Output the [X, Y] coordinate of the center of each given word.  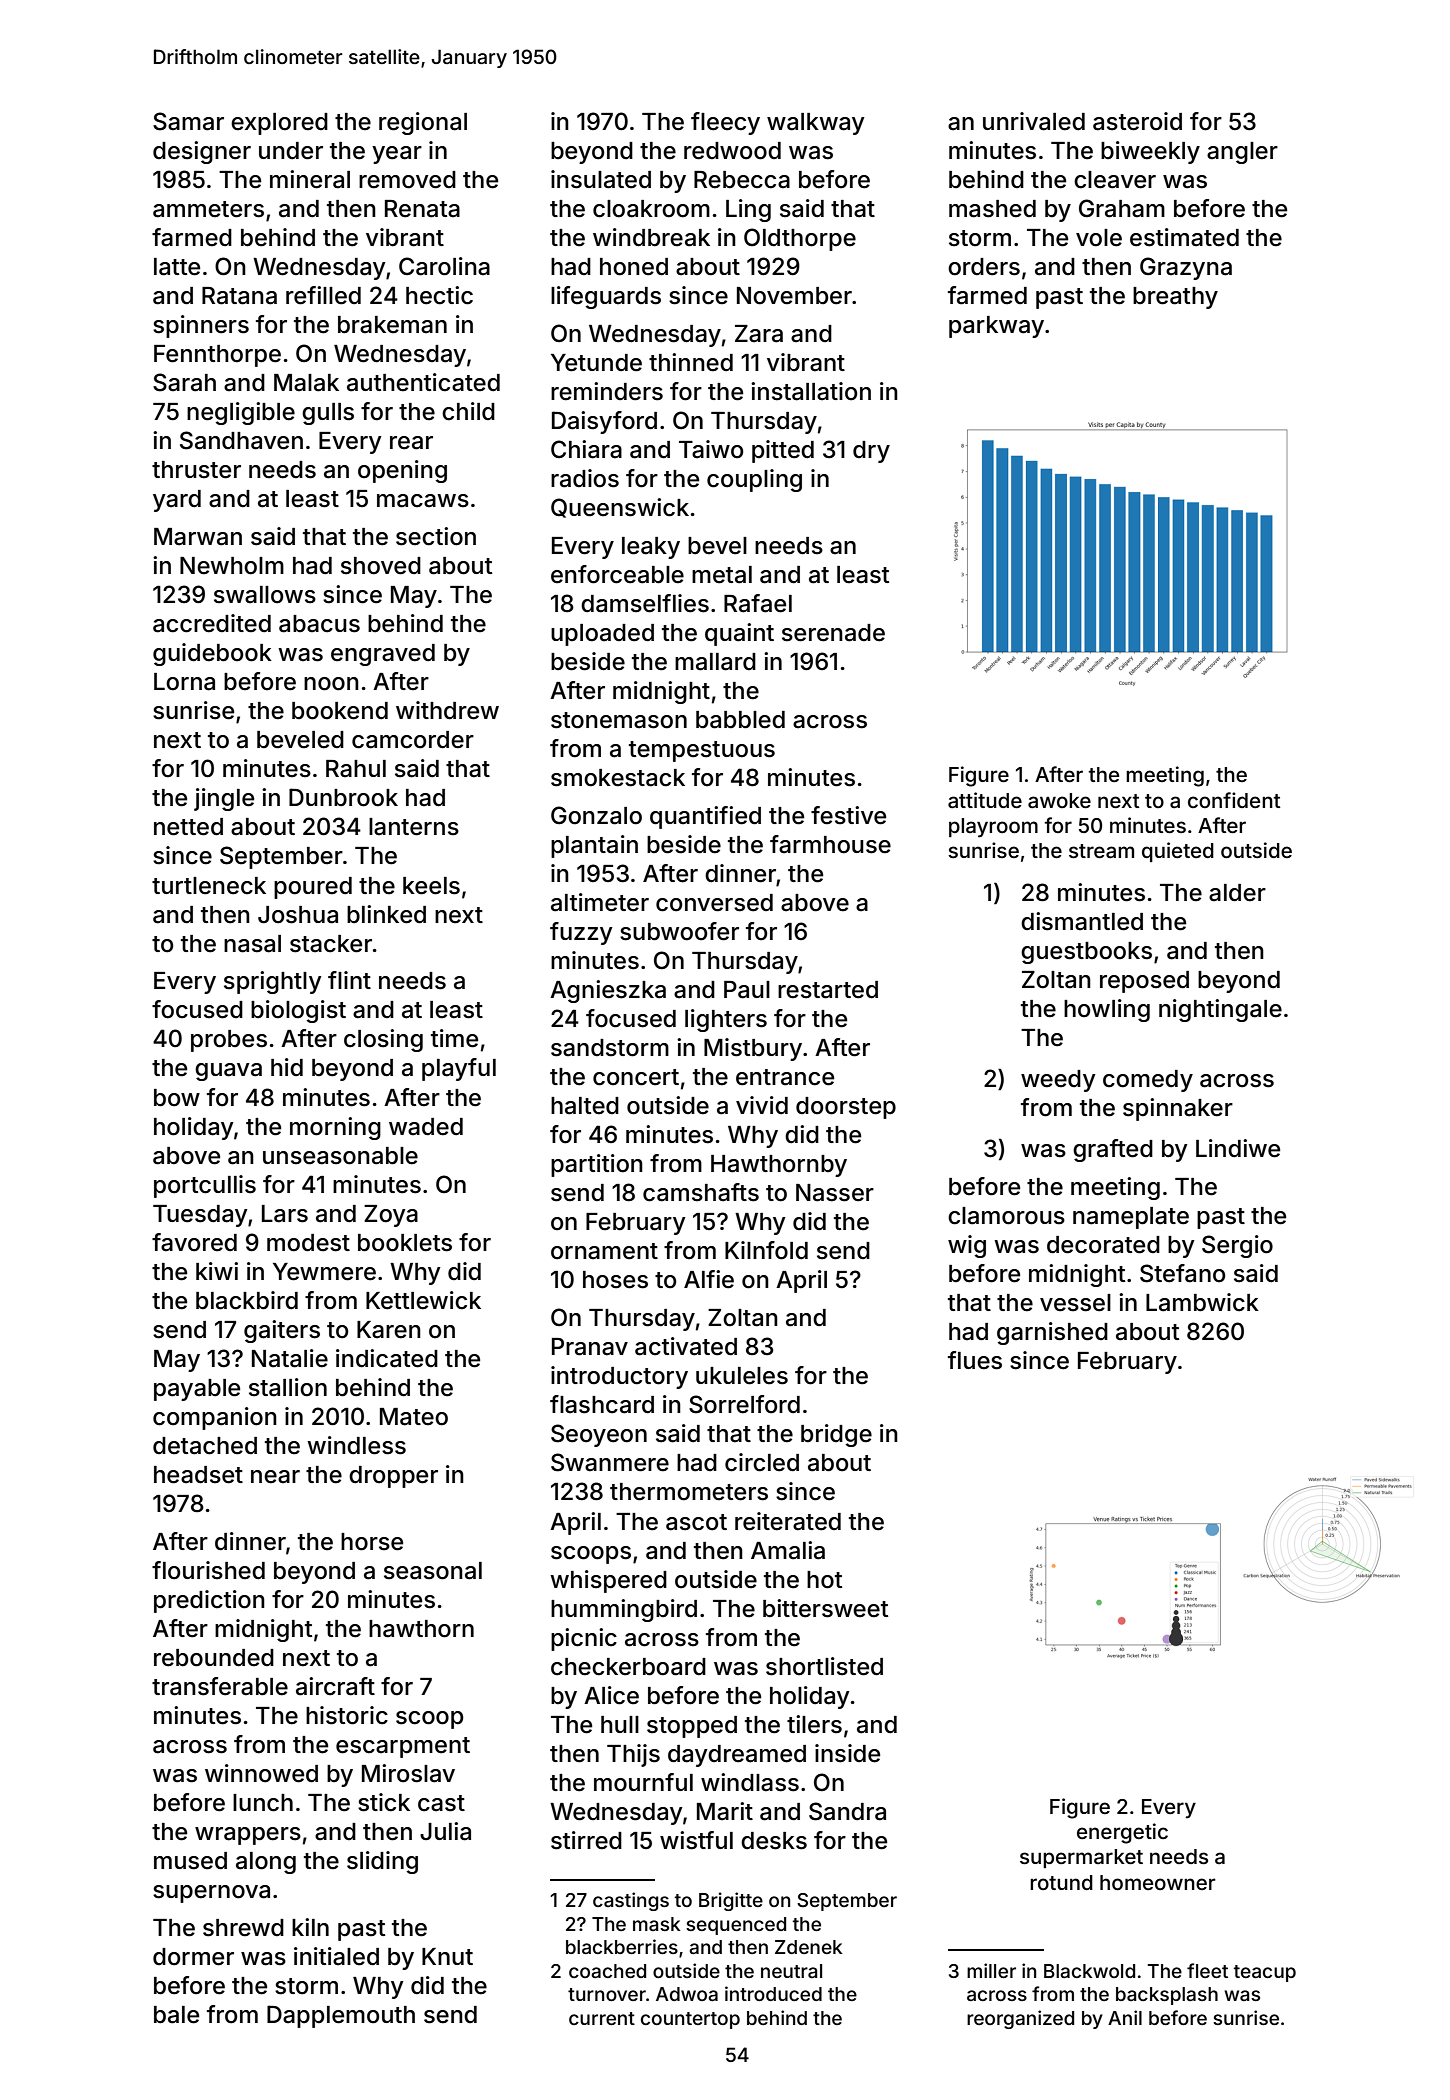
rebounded [214, 1658]
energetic [1122, 1833]
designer [202, 152]
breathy [1175, 298]
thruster [196, 470]
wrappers [248, 1836]
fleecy [725, 123]
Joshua [298, 915]
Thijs [633, 1755]
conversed [714, 903]
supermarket [1081, 1858]
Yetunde [596, 363]
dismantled [1082, 921]
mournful [643, 1782]
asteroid [1137, 121]
